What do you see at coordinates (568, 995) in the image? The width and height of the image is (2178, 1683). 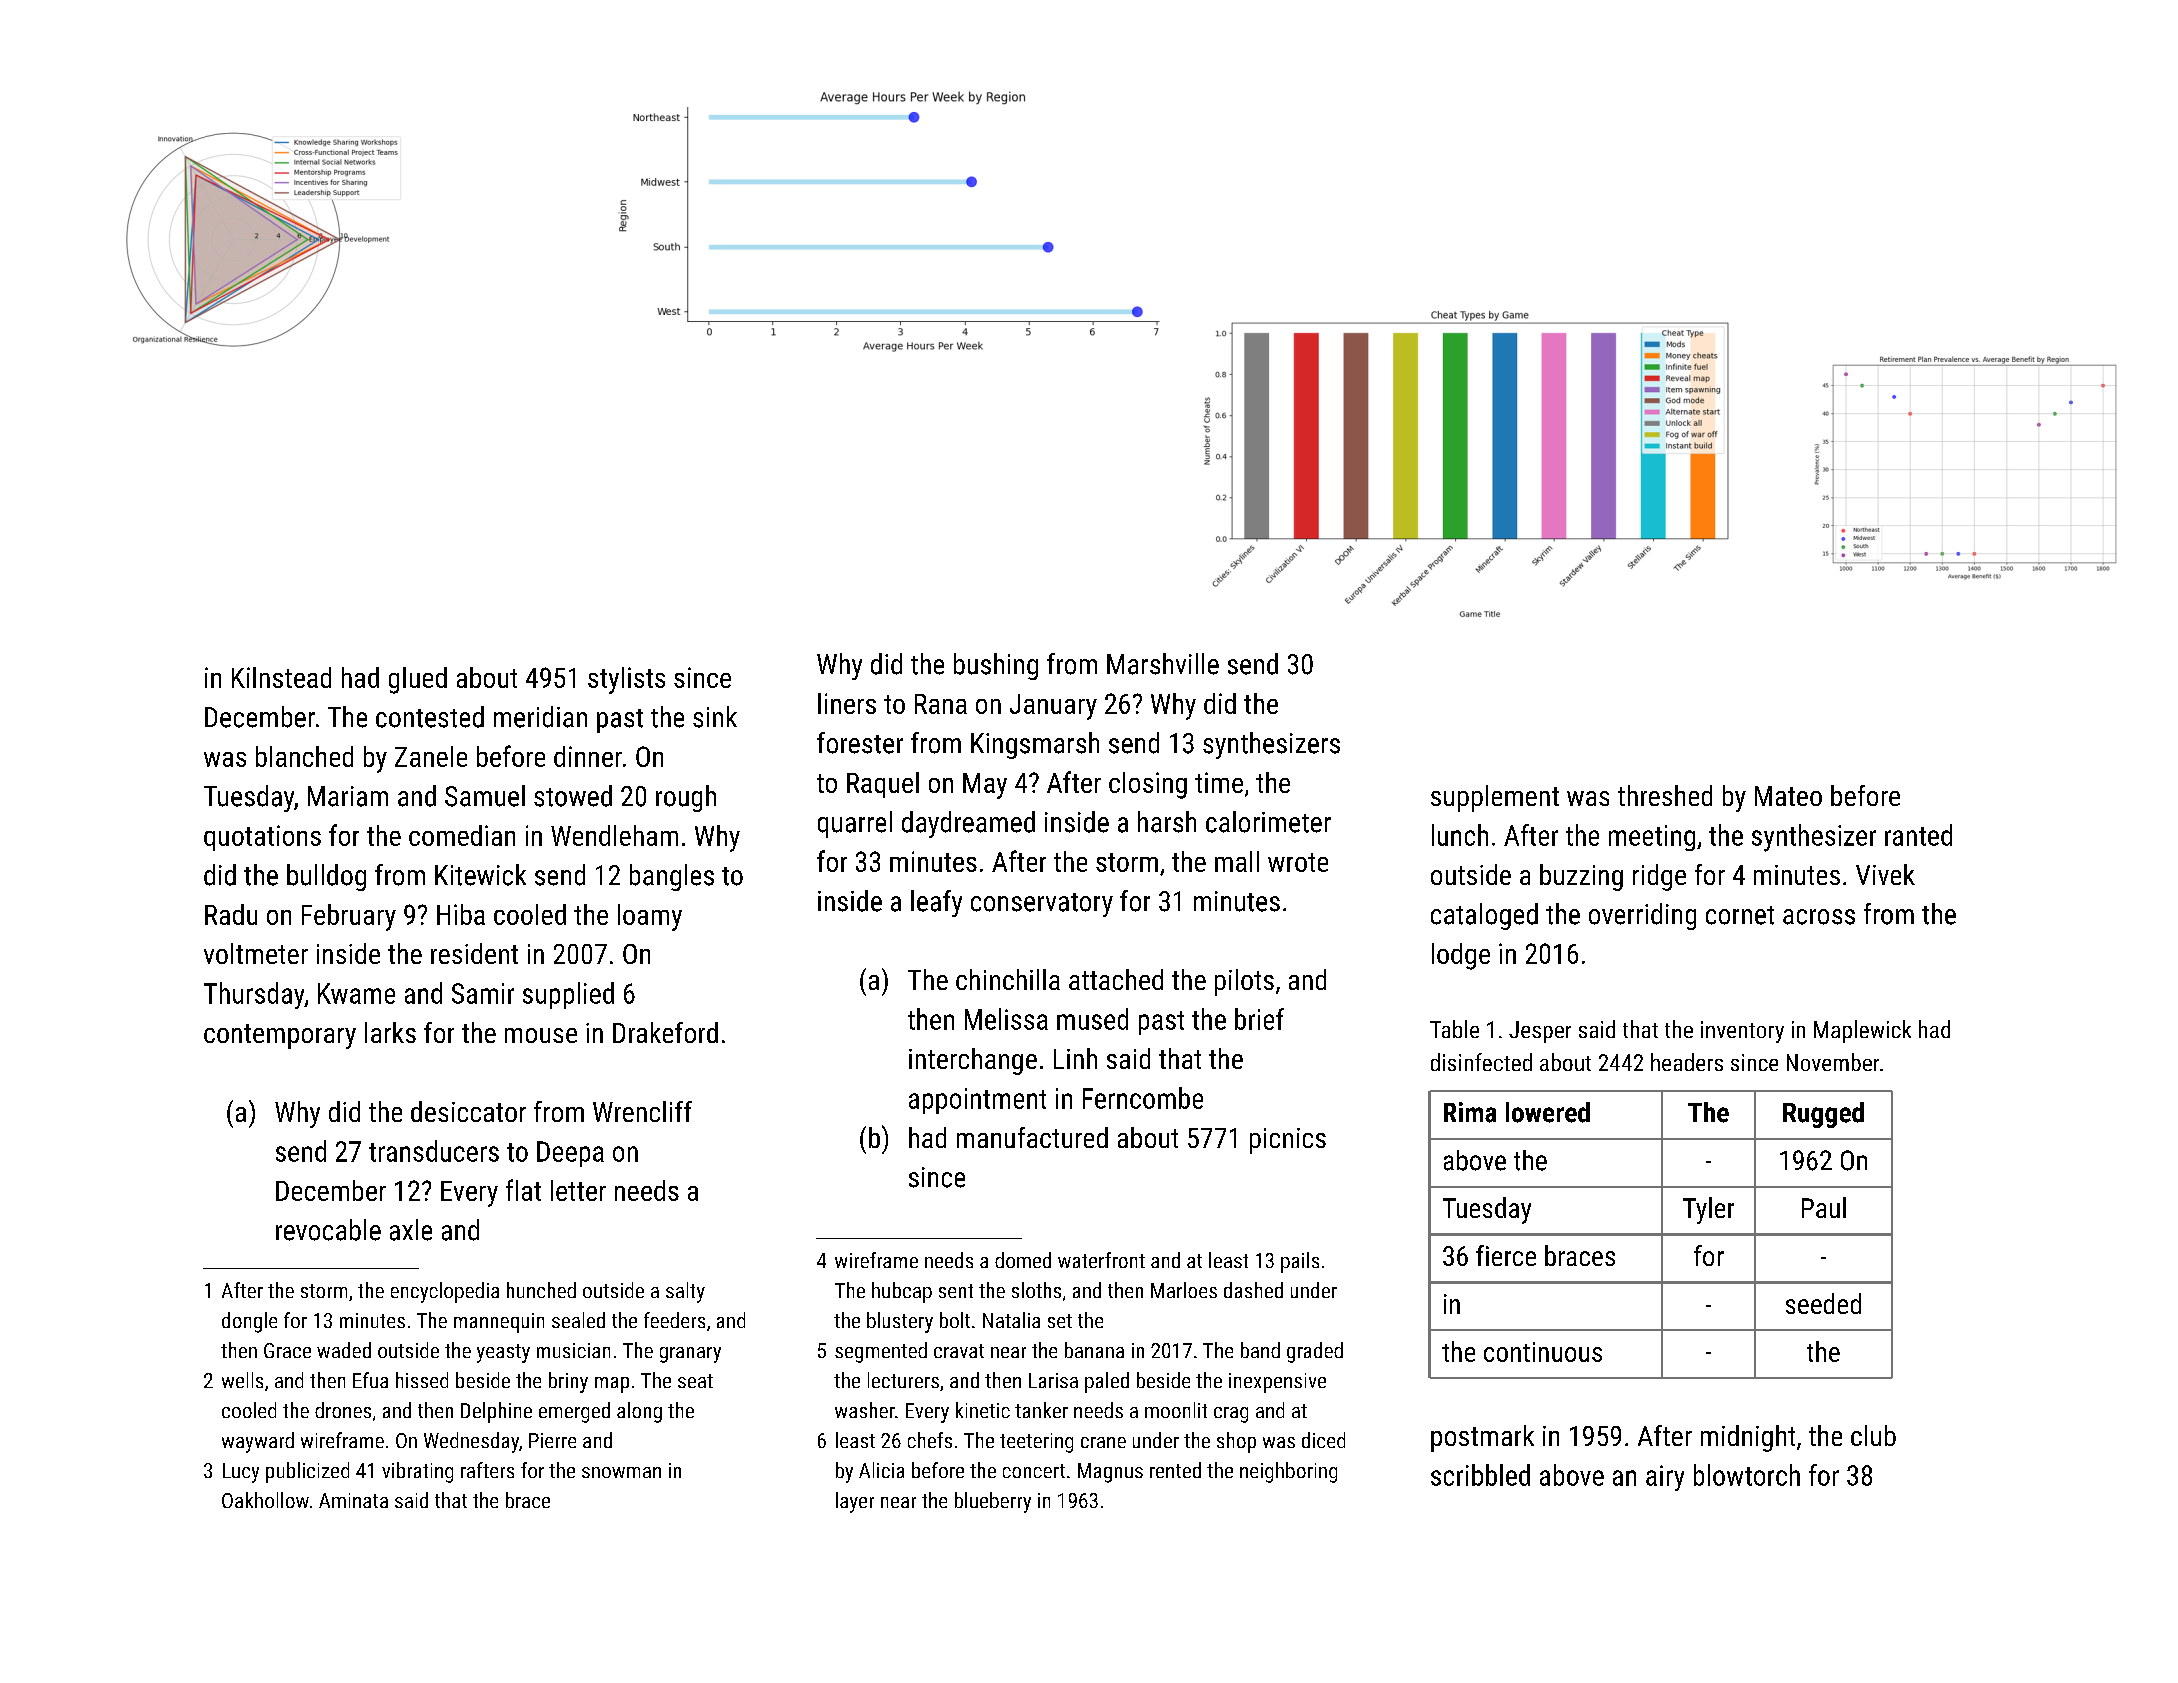 I see `supplied` at bounding box center [568, 995].
